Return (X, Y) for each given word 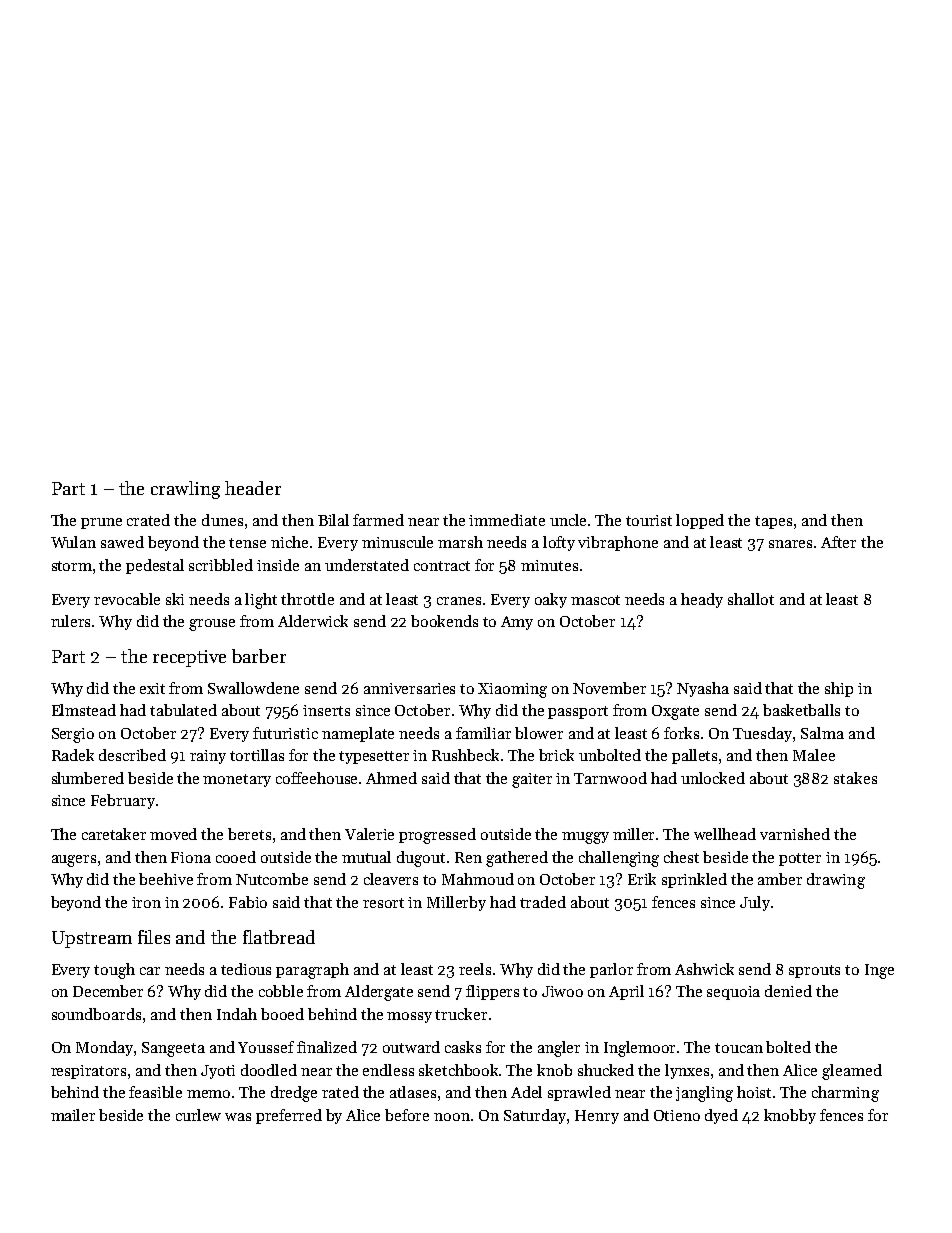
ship (839, 689)
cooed (236, 857)
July (755, 903)
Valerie (369, 834)
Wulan (73, 542)
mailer (73, 1115)
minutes (549, 565)
